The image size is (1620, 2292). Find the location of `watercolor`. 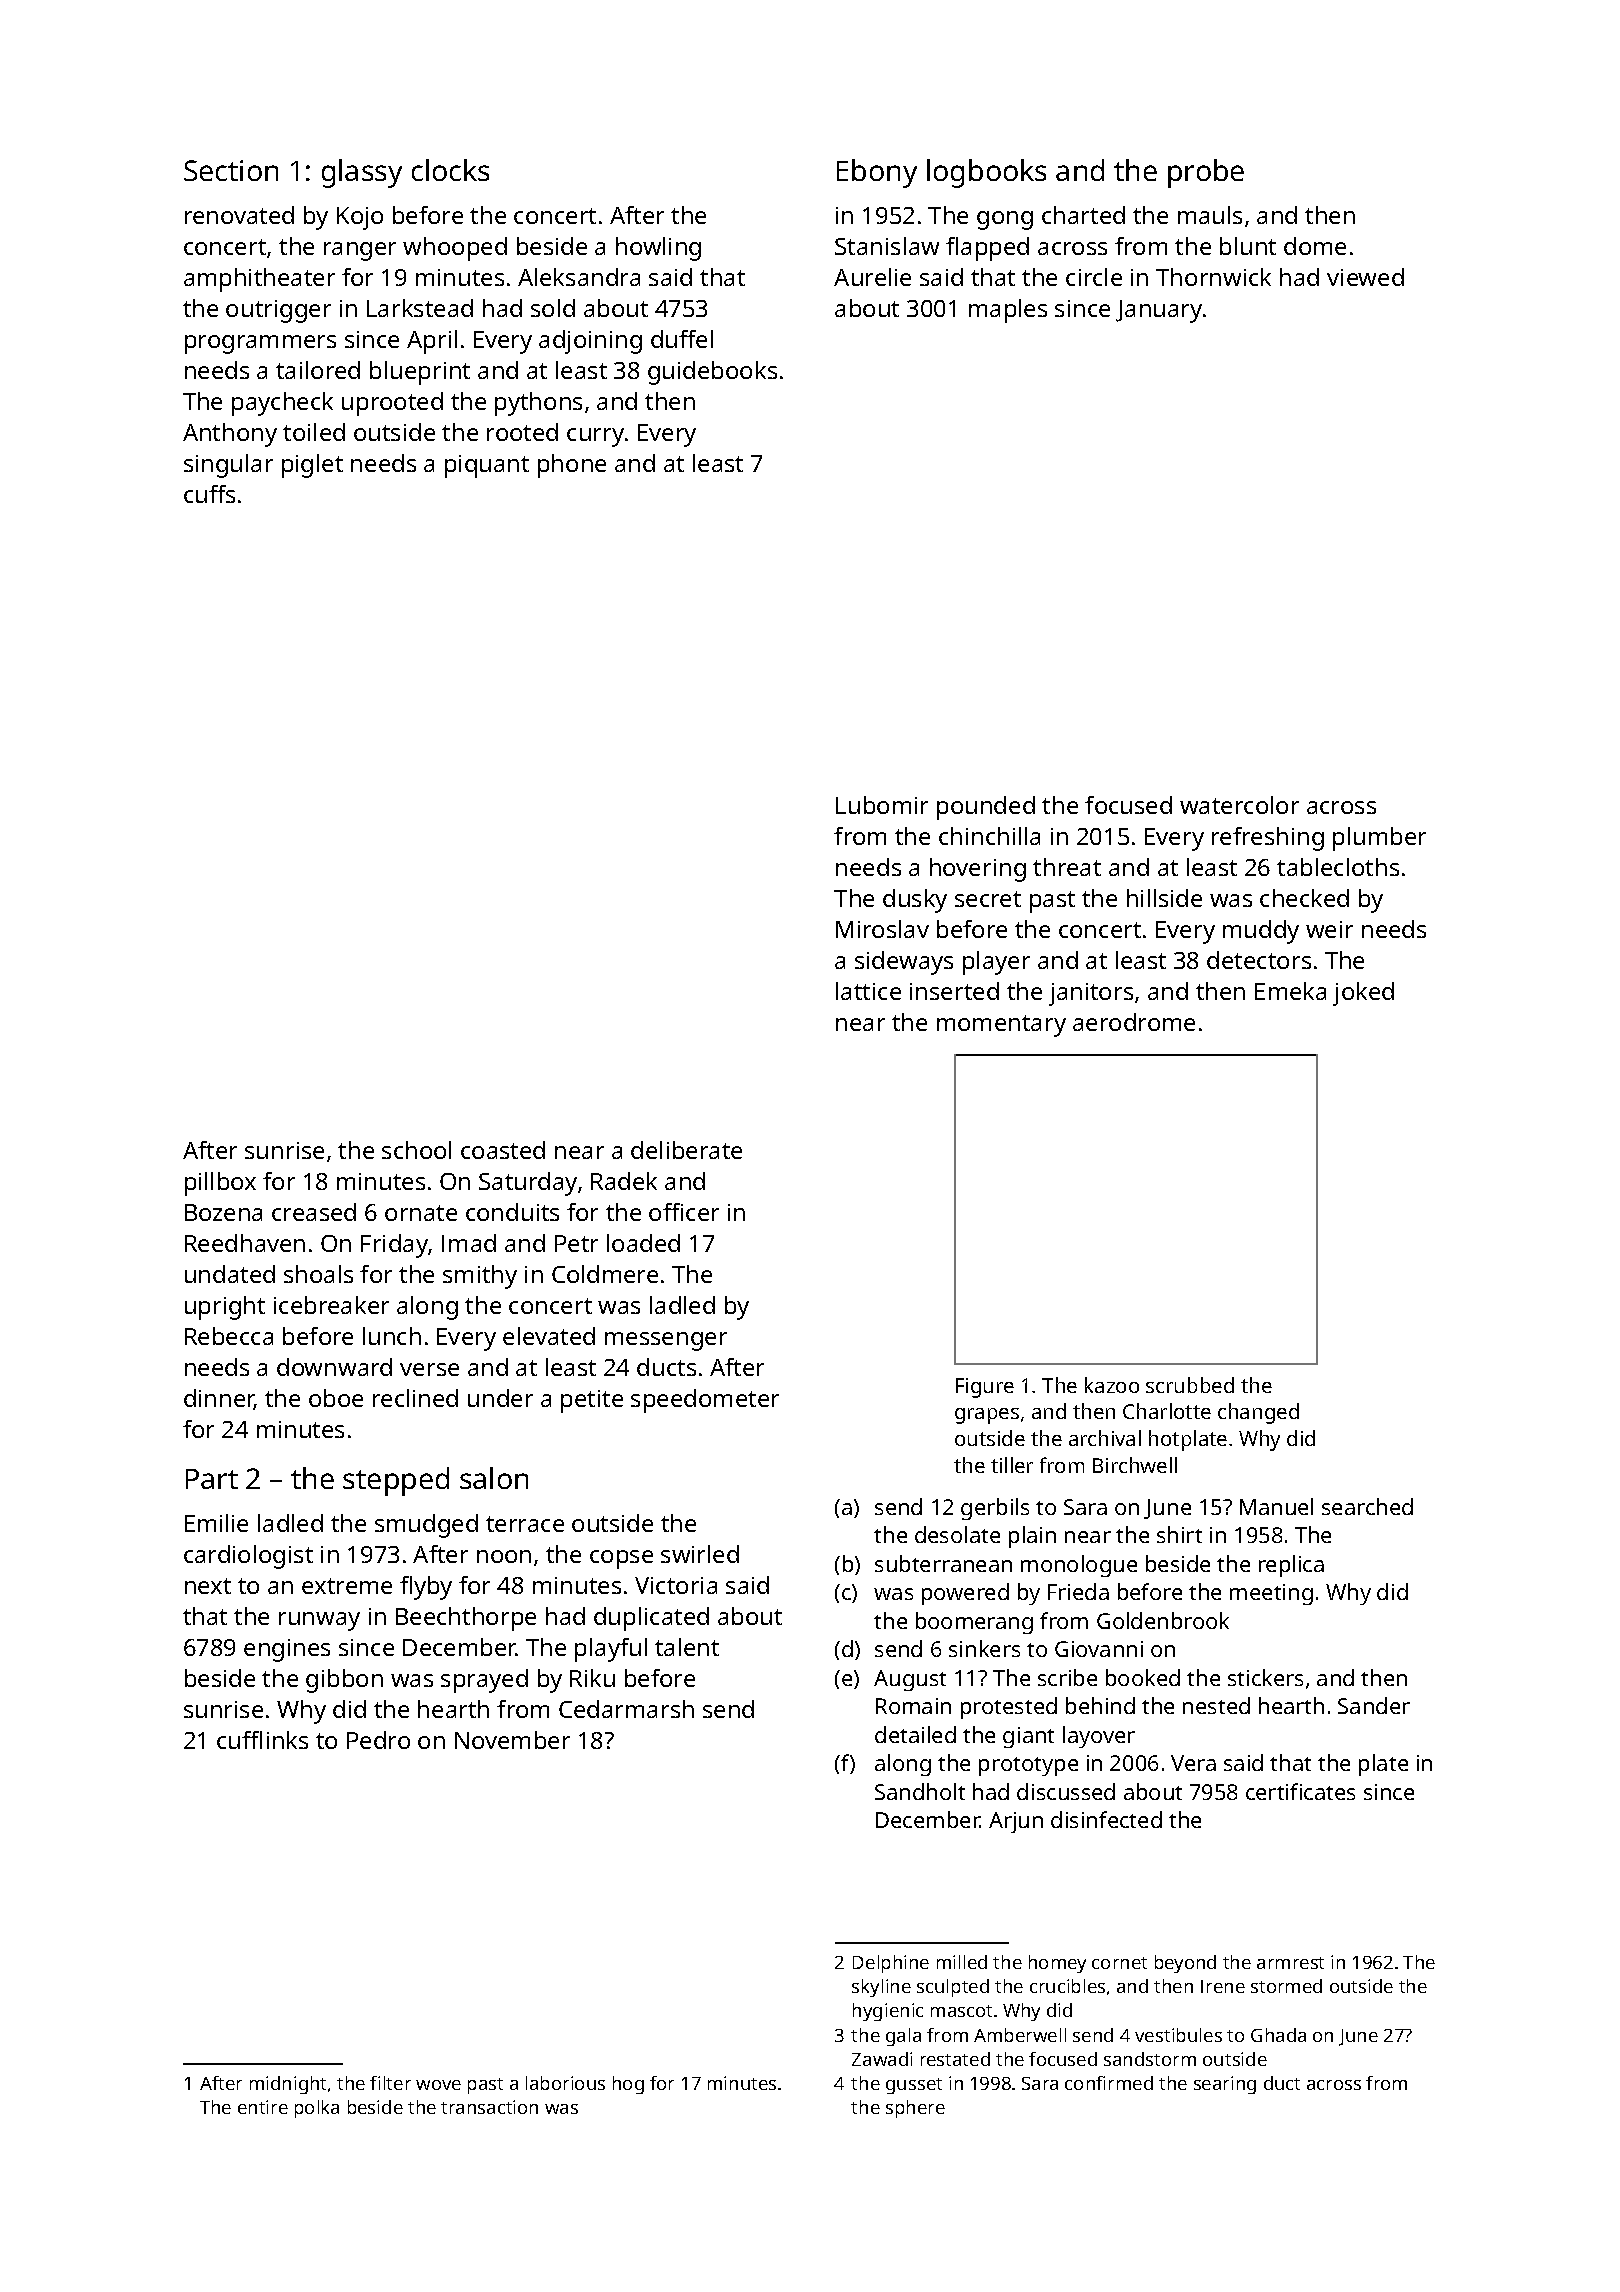

watercolor is located at coordinates (1239, 805).
